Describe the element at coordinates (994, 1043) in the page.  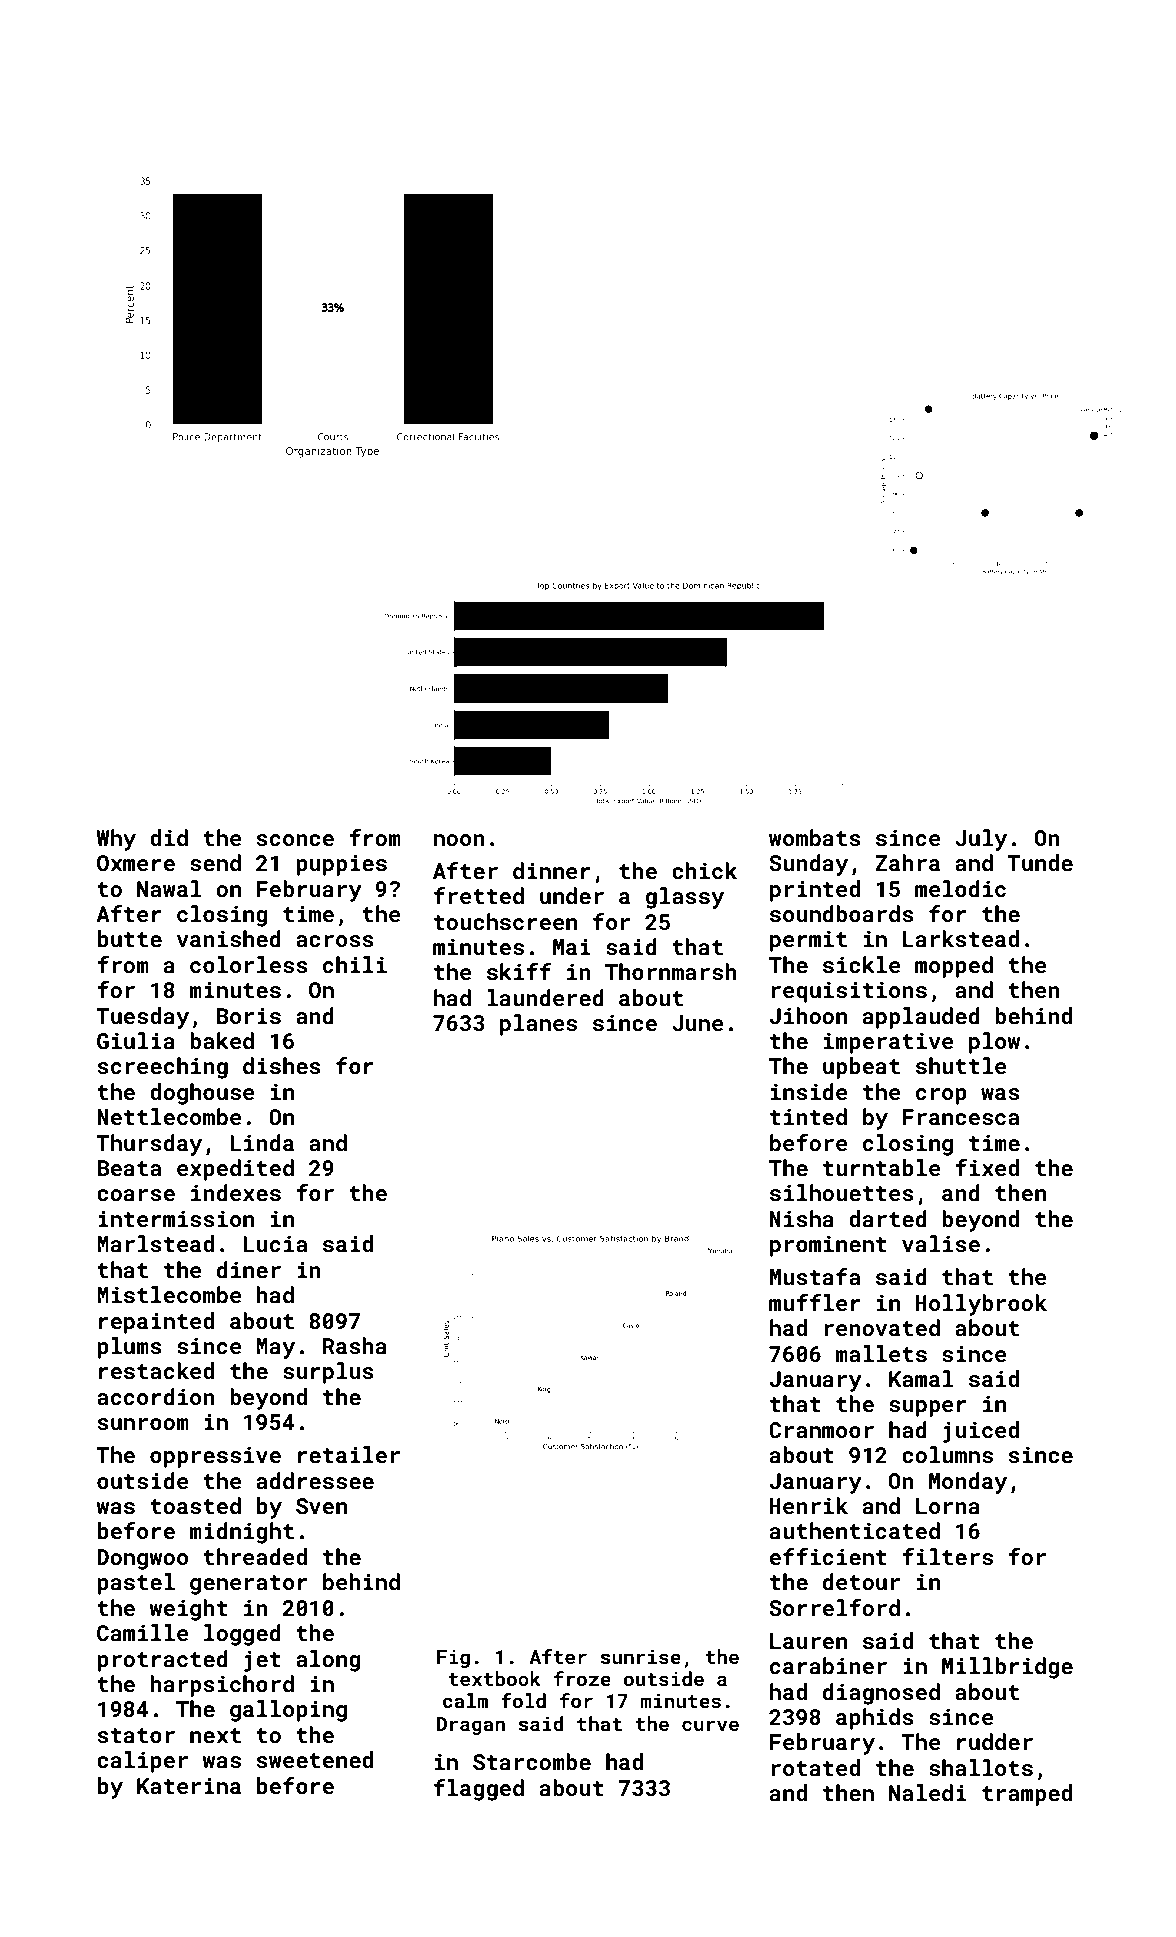
I see `plow` at that location.
